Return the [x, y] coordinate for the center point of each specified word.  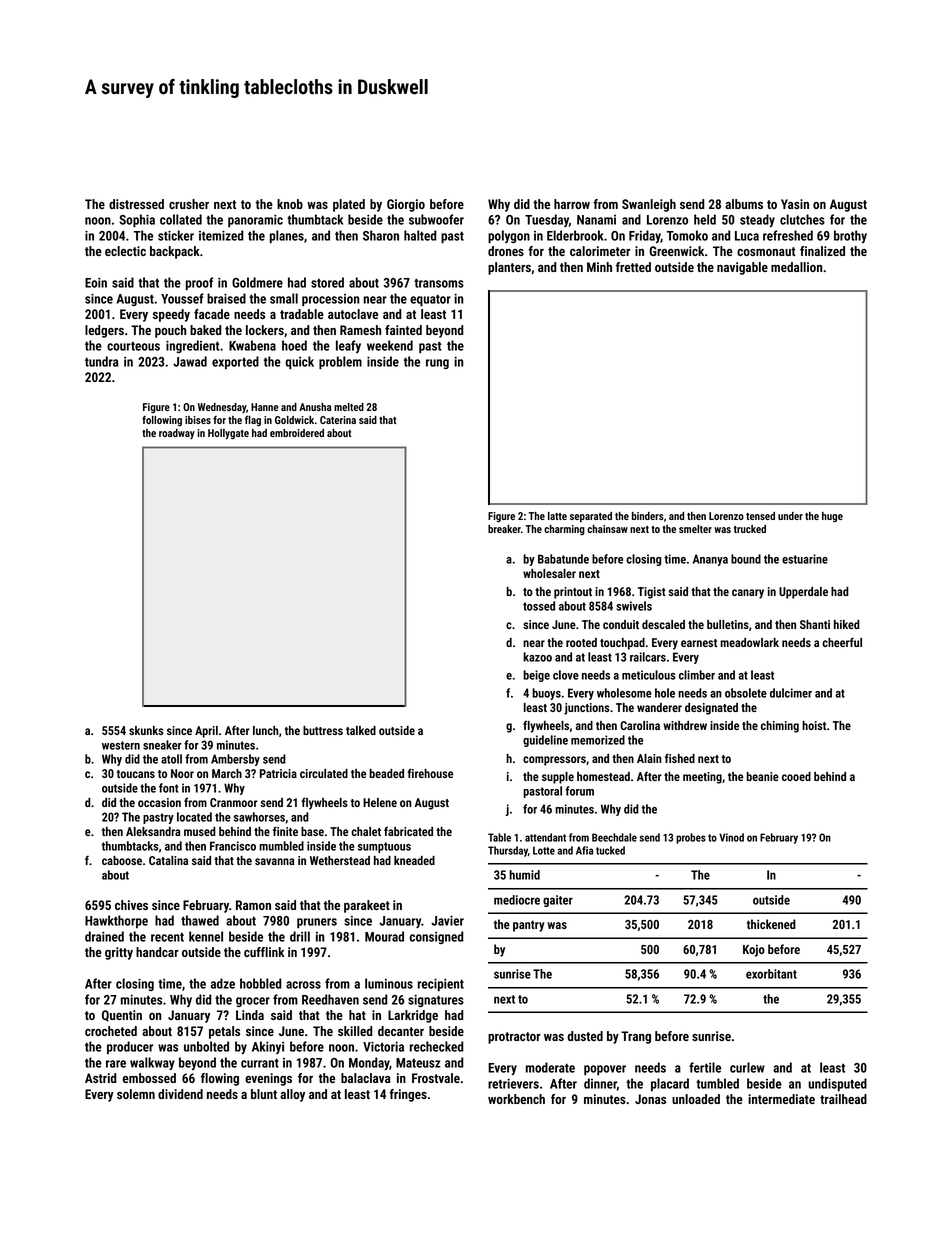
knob [290, 204]
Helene [380, 802]
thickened [771, 924]
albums [744, 204]
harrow [572, 204]
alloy [292, 1095]
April [206, 732]
